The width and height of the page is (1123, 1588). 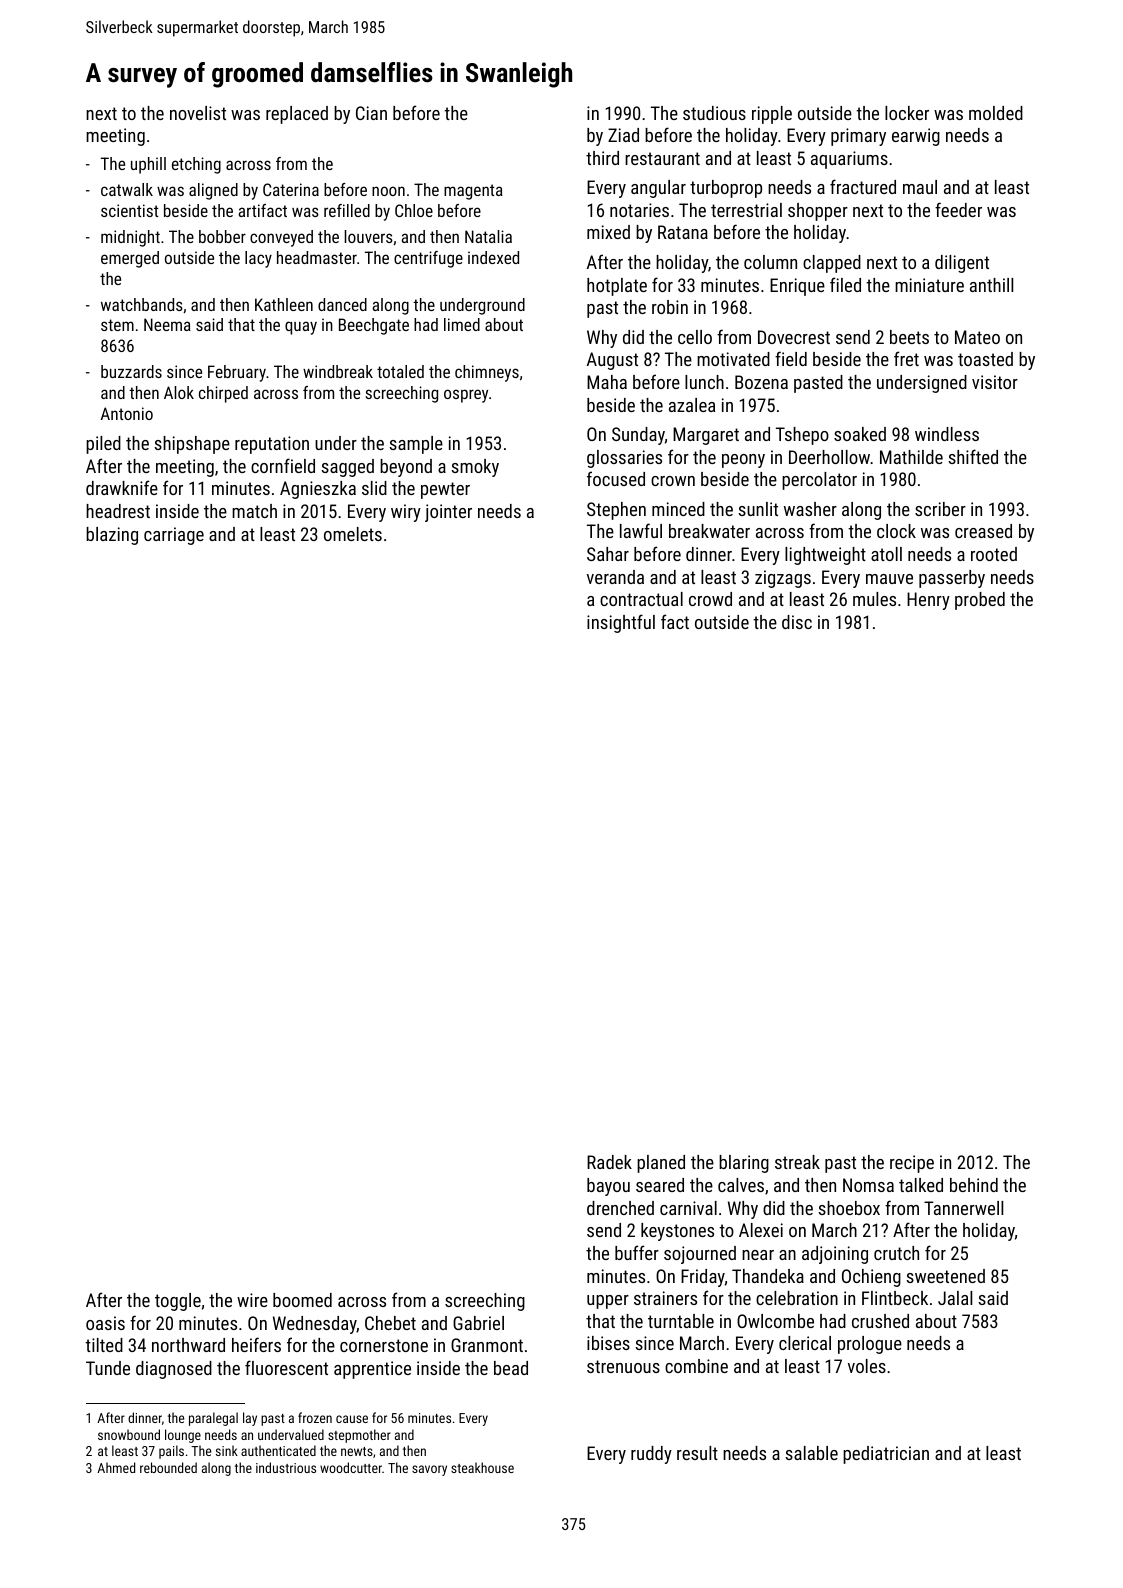 I want to click on streak, so click(x=797, y=1162).
